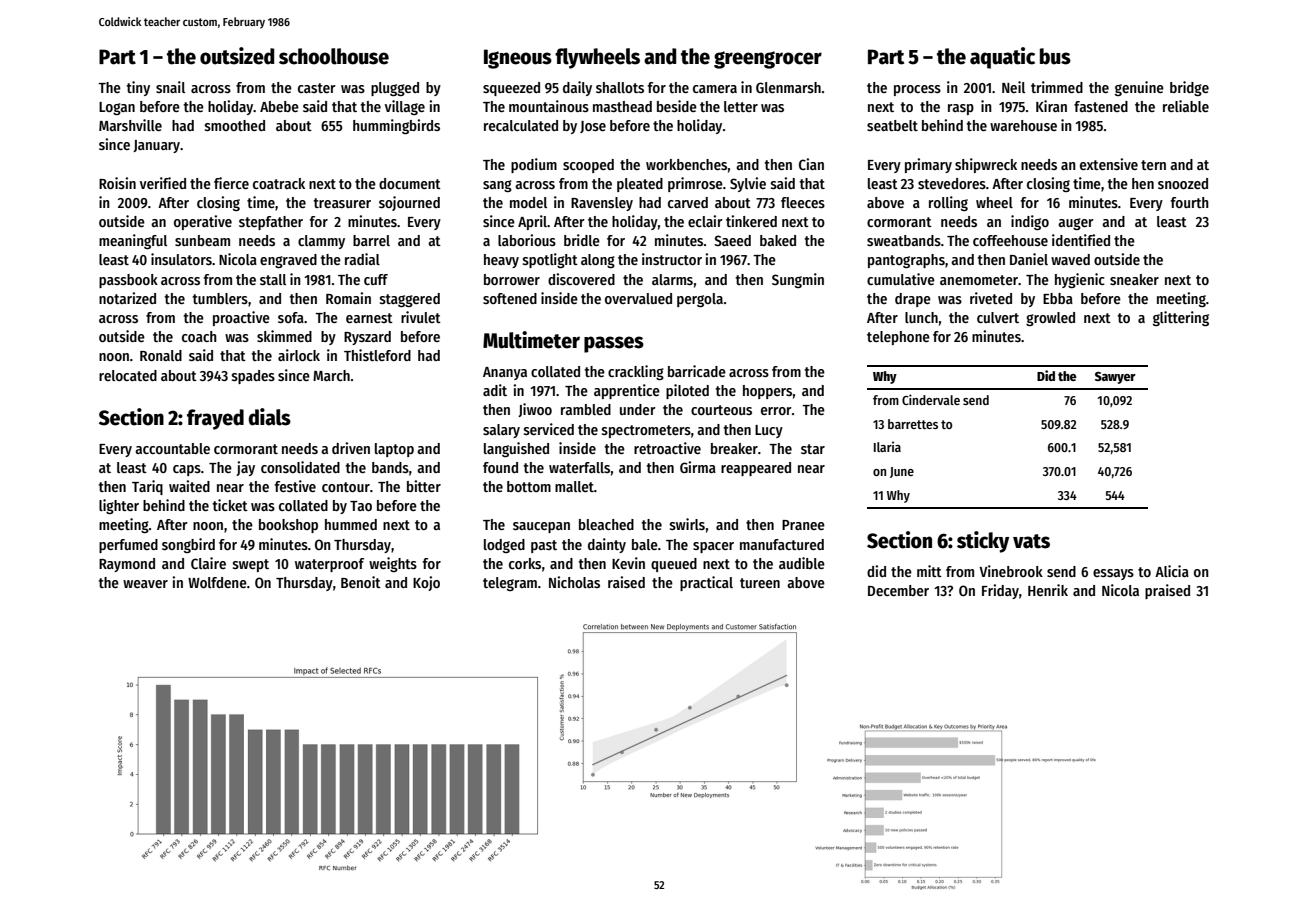 The image size is (1308, 924). What do you see at coordinates (217, 582) in the image?
I see `Wolfdene` at bounding box center [217, 582].
